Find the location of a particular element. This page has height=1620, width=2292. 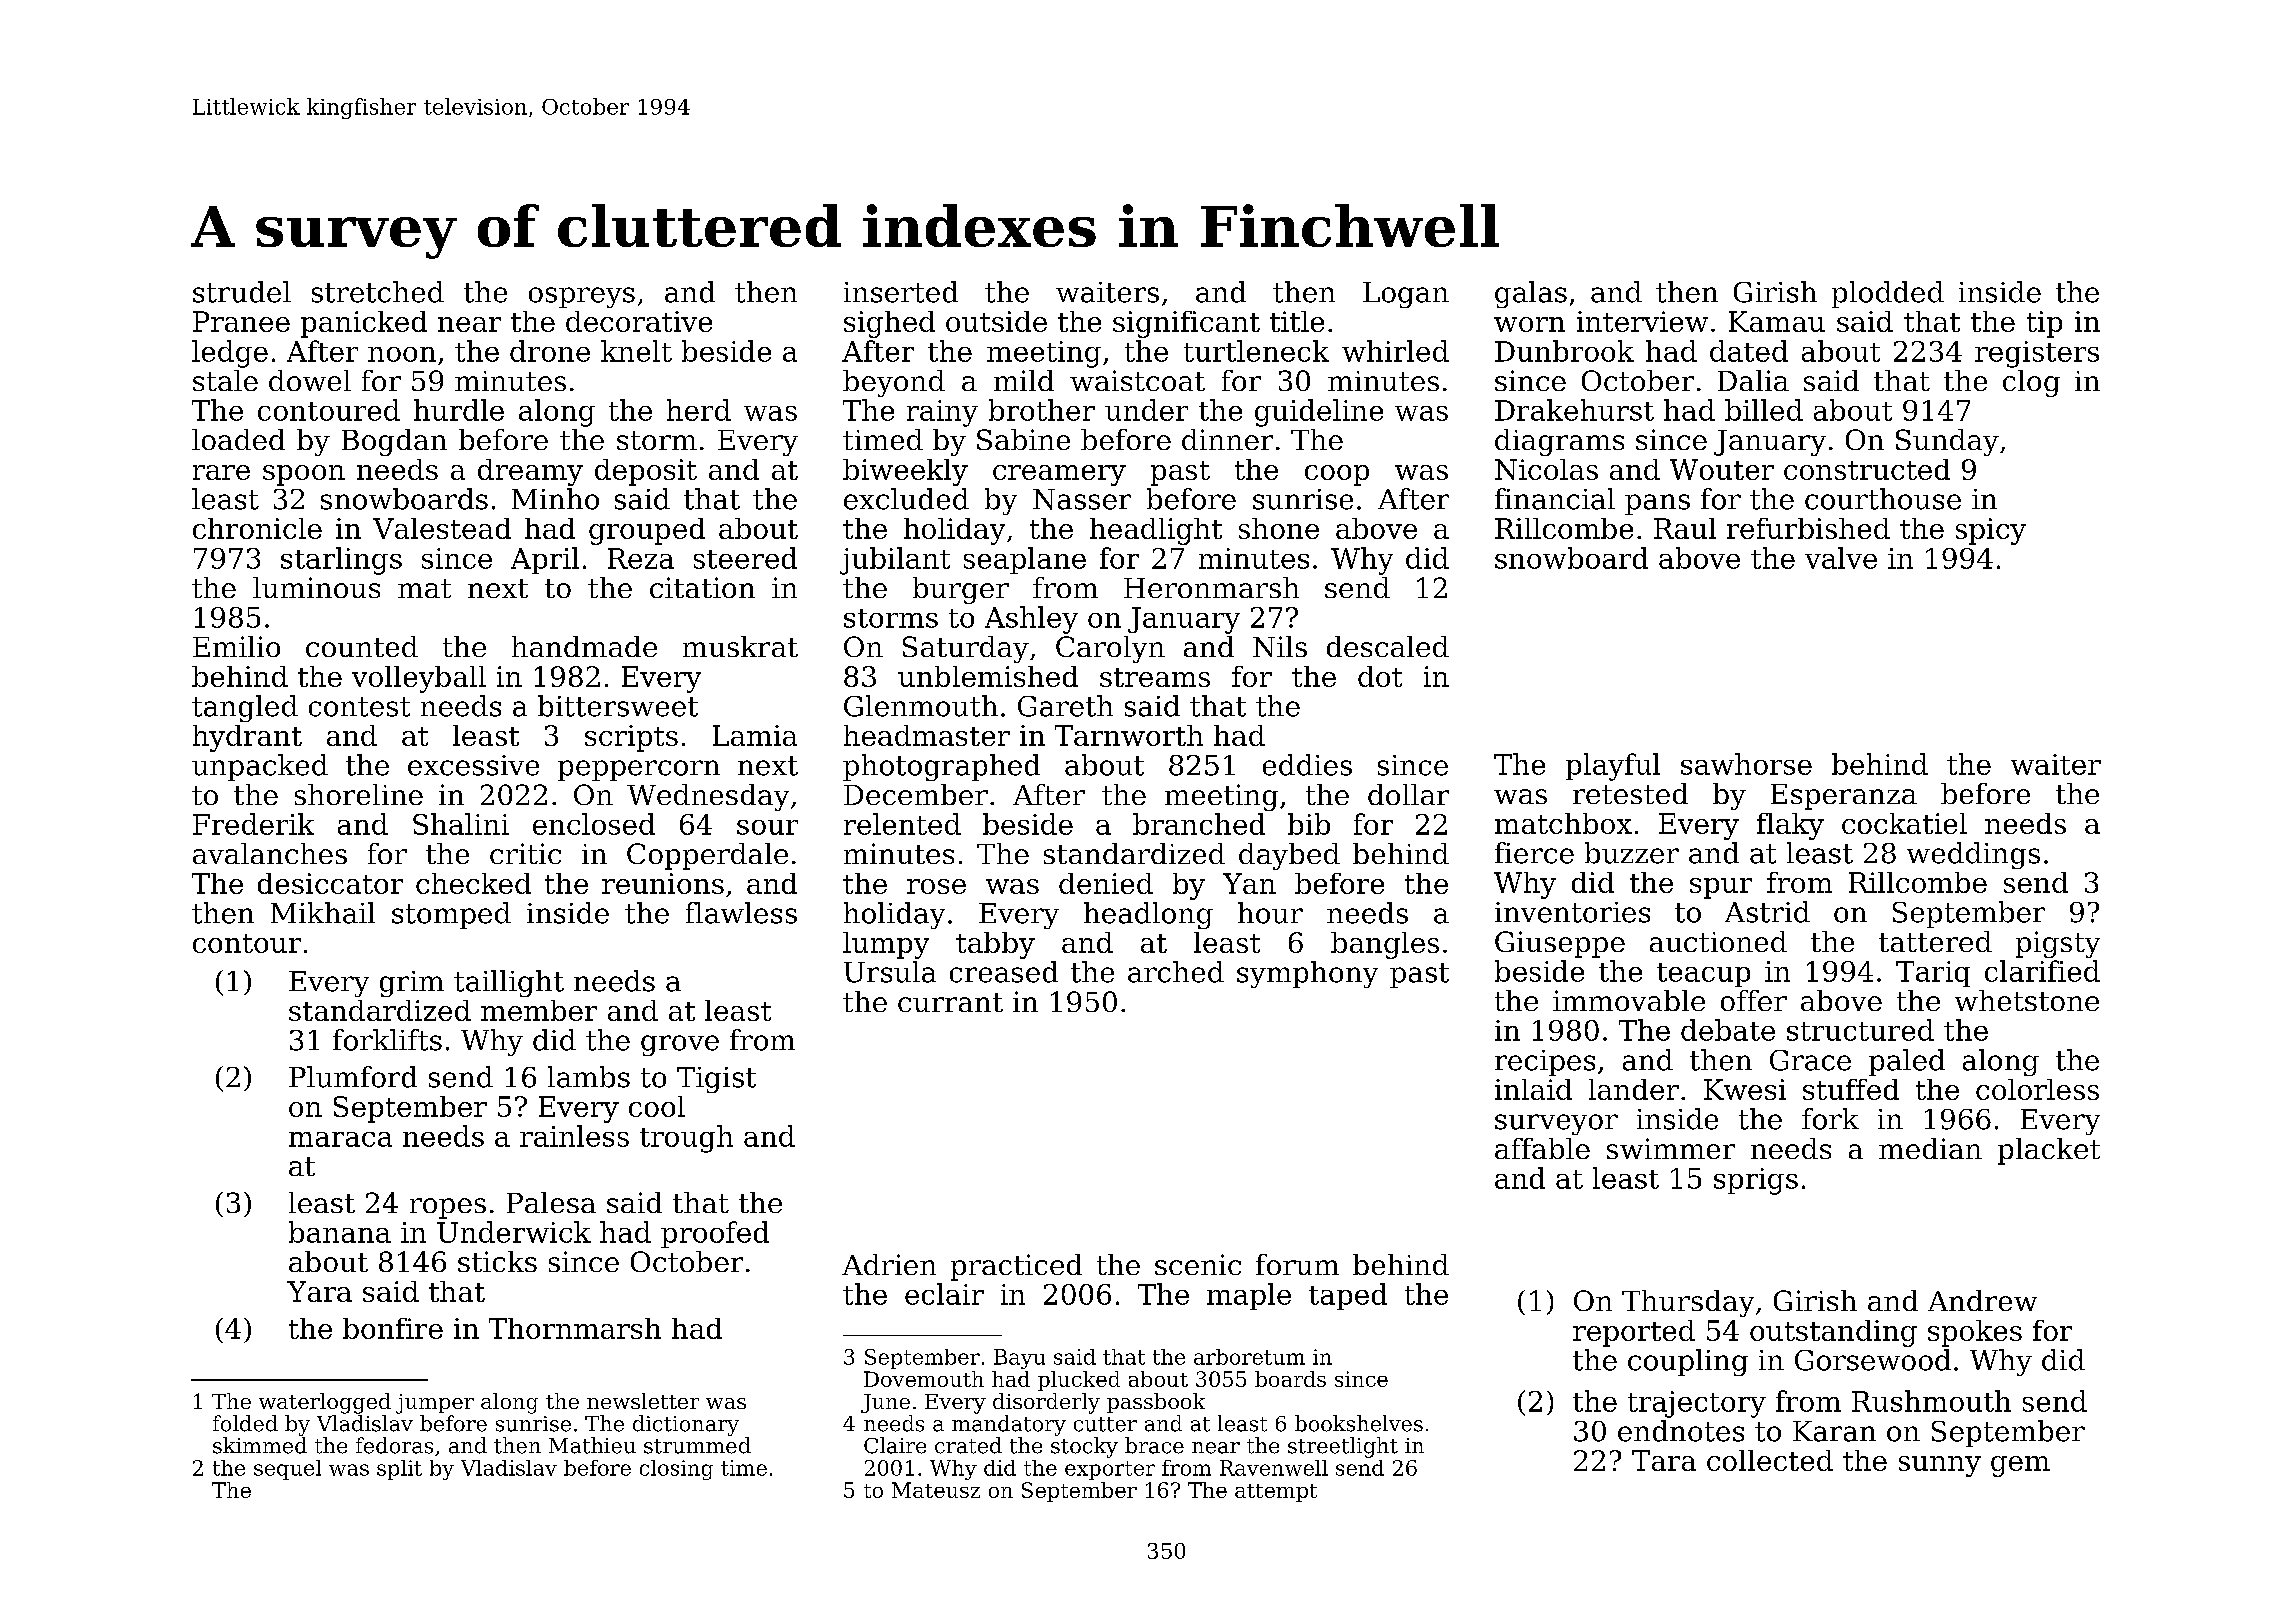

Valestead is located at coordinates (442, 528).
